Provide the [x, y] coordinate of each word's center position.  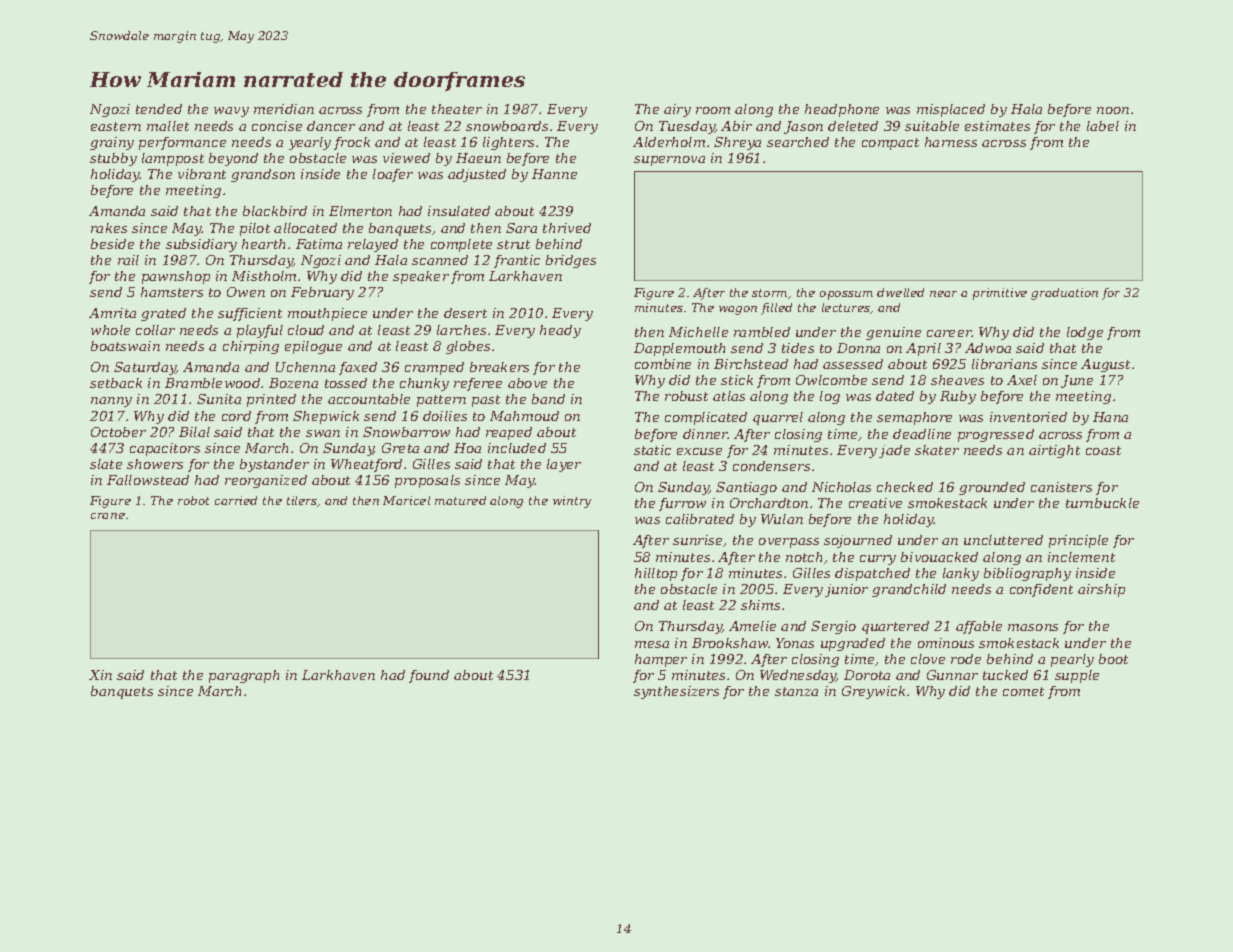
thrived [567, 228]
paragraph [244, 676]
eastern [116, 126]
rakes [109, 228]
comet [1023, 691]
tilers [302, 501]
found [429, 676]
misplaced [951, 110]
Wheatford [366, 465]
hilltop [656, 574]
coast [1103, 450]
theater [457, 109]
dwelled [900, 292]
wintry [572, 502]
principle [1078, 541]
